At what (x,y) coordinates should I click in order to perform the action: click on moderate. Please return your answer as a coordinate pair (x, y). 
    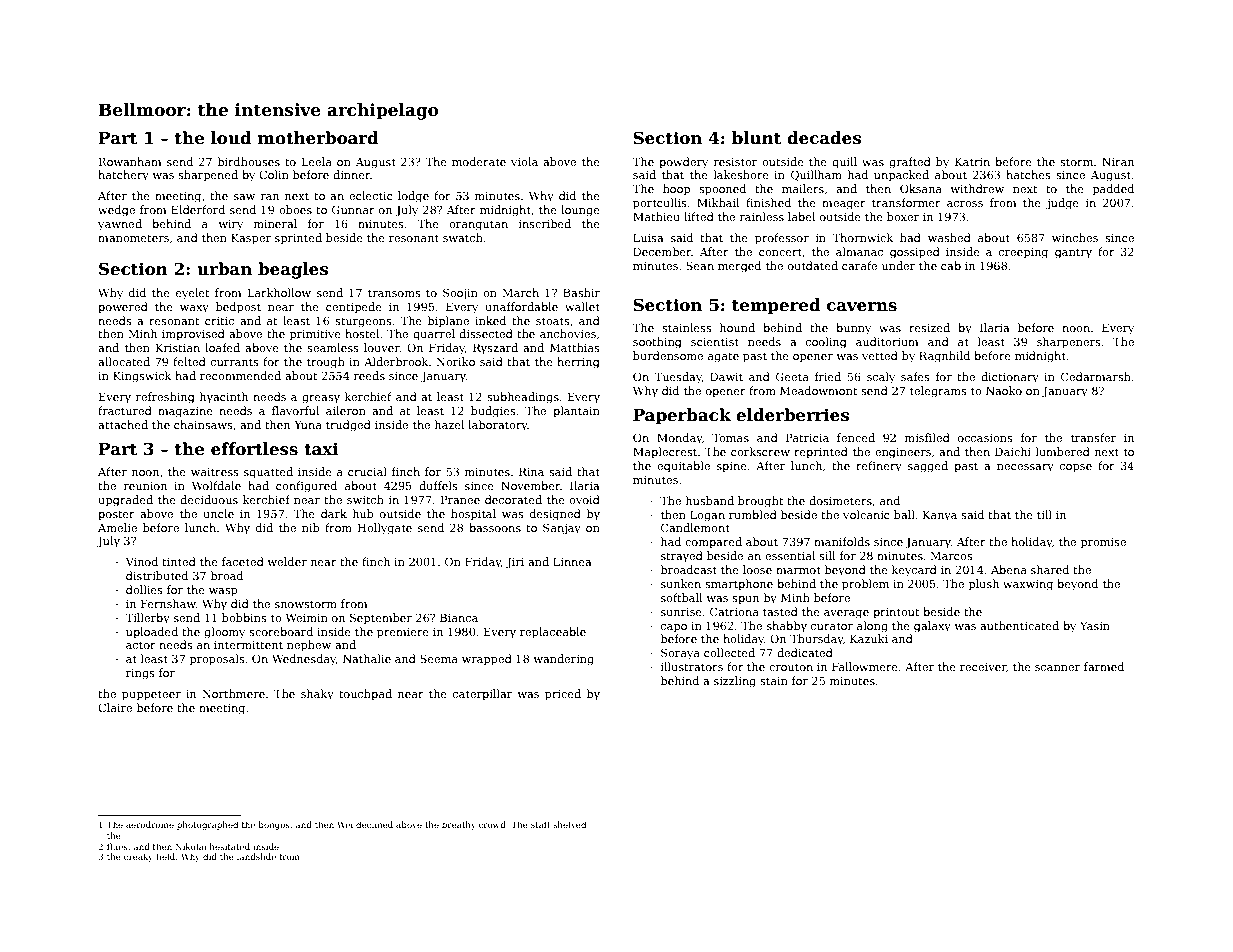
    Looking at the image, I should click on (479, 161).
